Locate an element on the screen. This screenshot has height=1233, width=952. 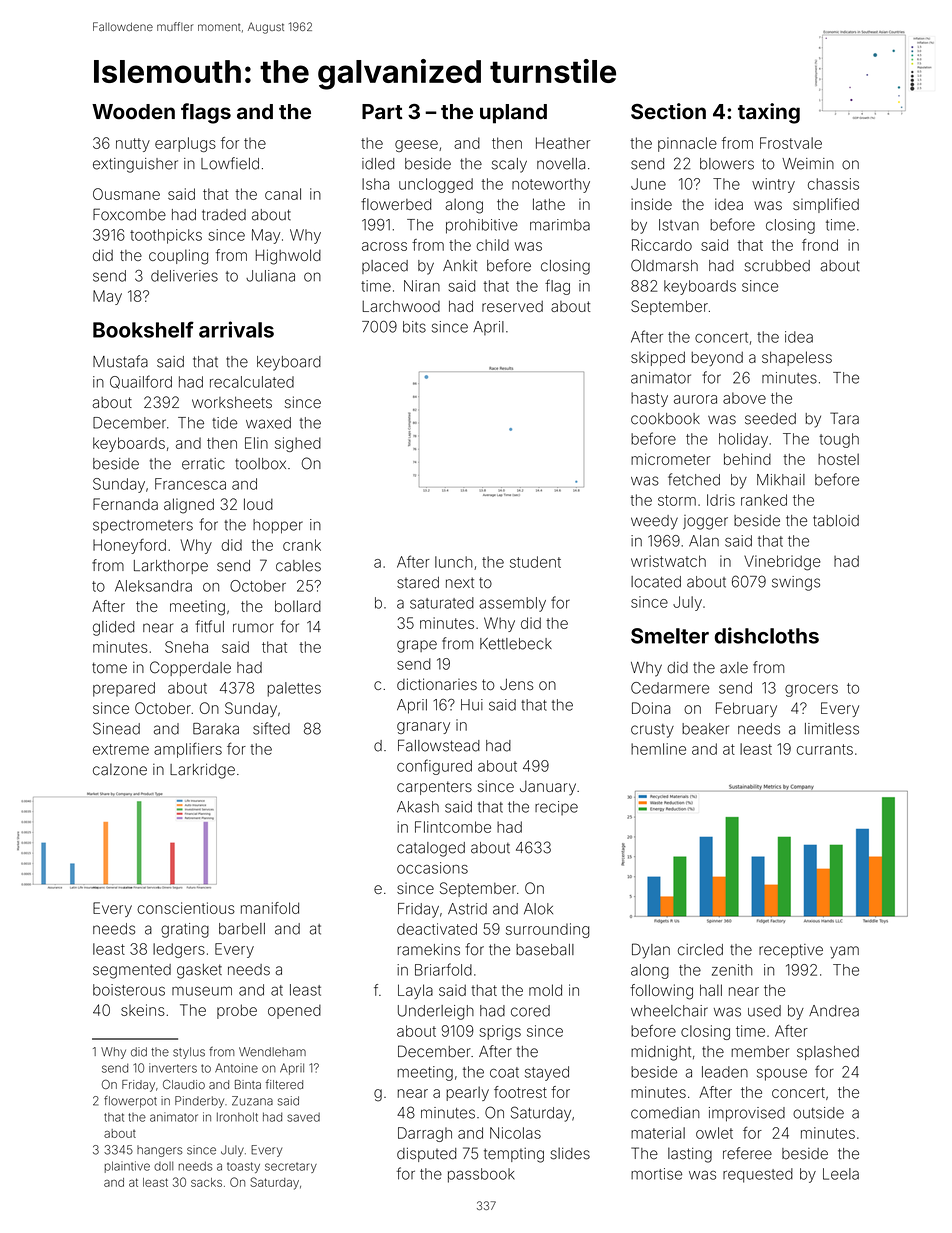
secretary is located at coordinates (291, 1167).
